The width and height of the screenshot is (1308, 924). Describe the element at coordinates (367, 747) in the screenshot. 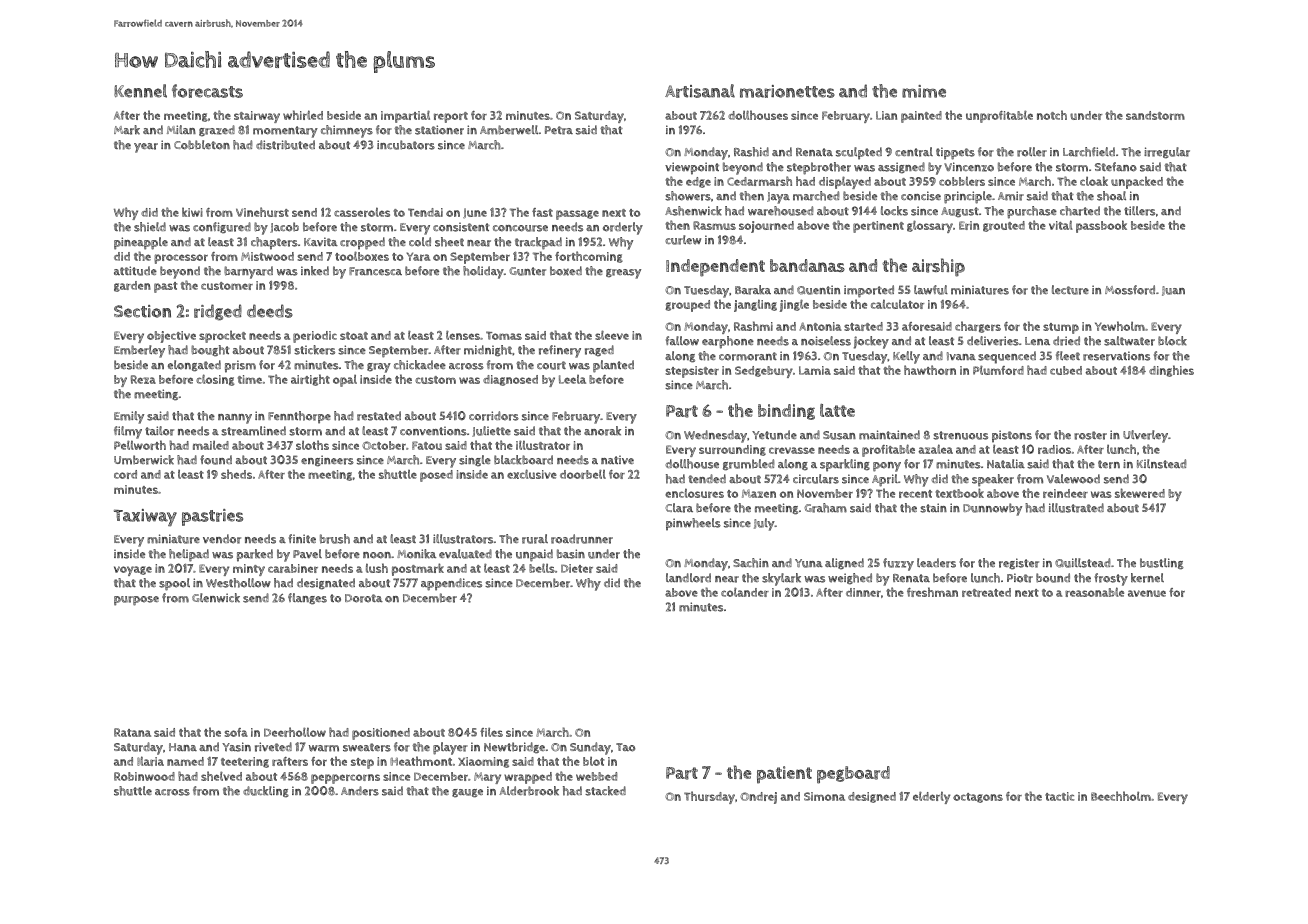

I see `sweaters` at that location.
